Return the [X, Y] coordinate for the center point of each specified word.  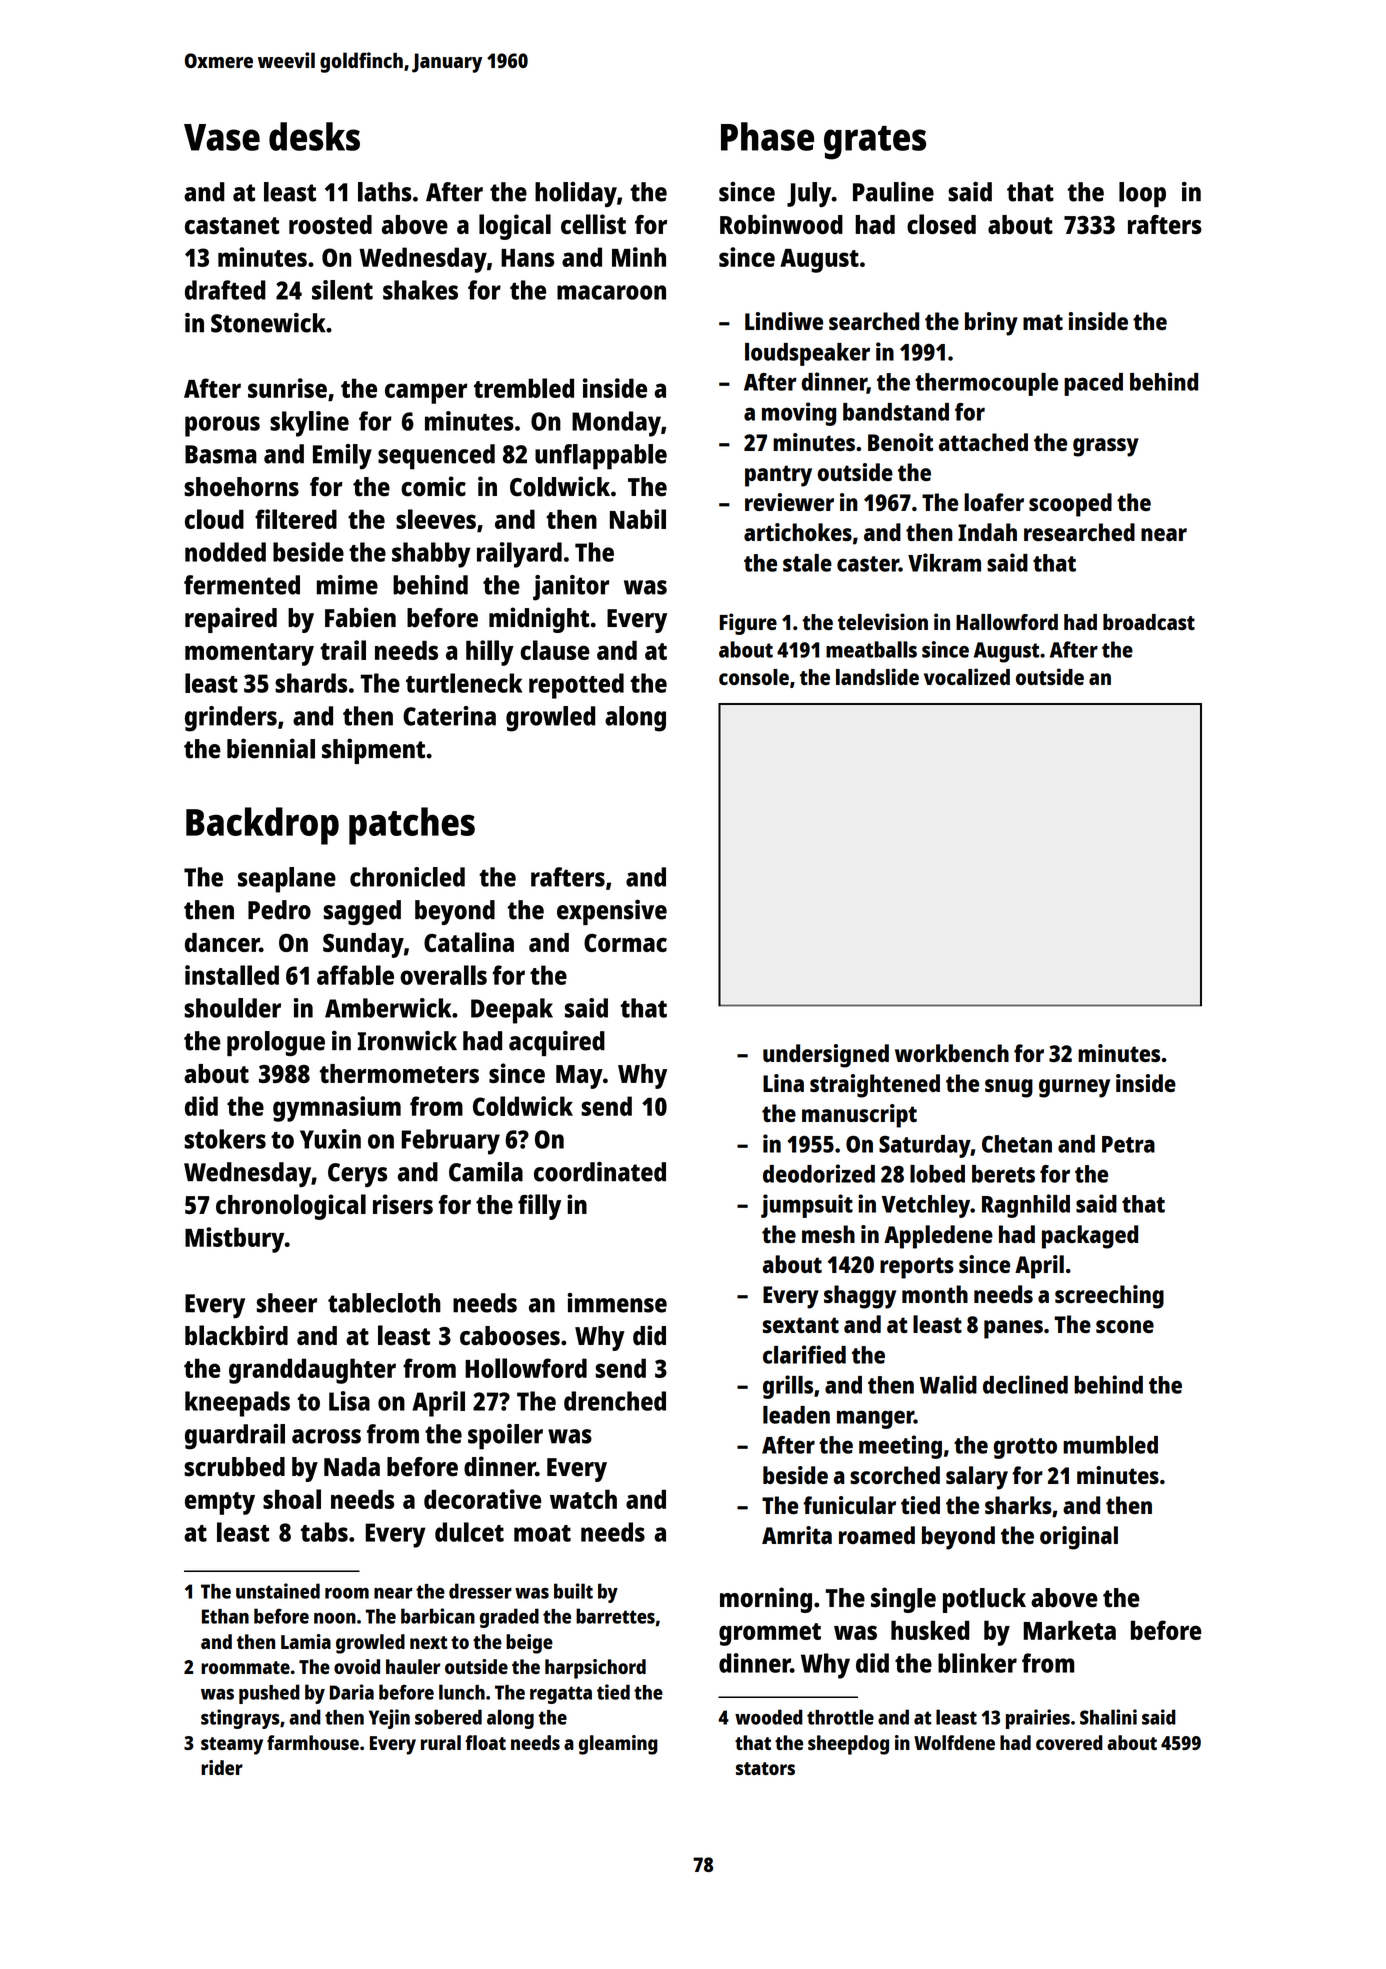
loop [1142, 194]
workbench [952, 1053]
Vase [222, 137]
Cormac [625, 943]
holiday [576, 194]
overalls [443, 975]
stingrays [240, 1719]
